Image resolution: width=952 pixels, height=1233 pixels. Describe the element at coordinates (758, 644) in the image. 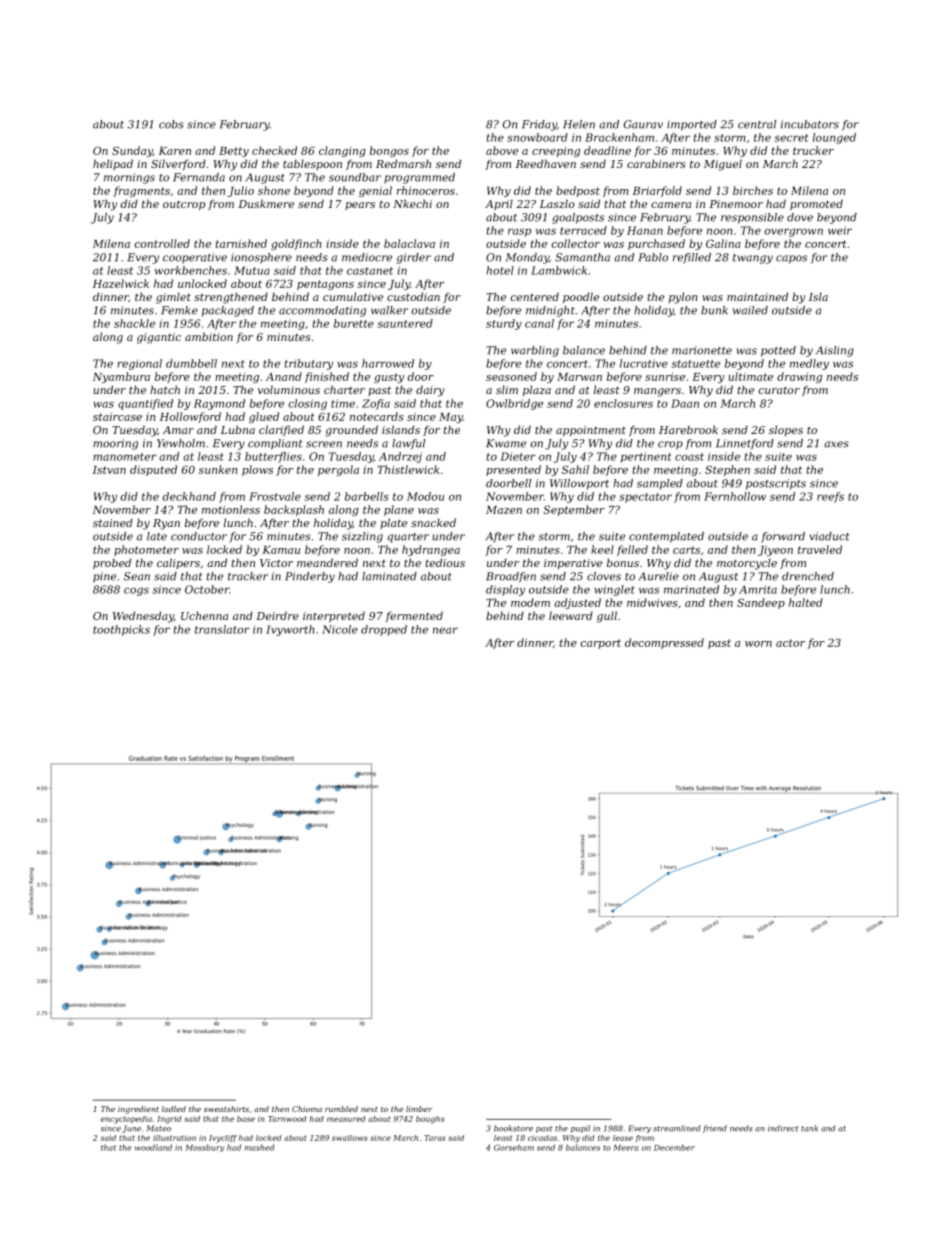

I see `worn` at that location.
